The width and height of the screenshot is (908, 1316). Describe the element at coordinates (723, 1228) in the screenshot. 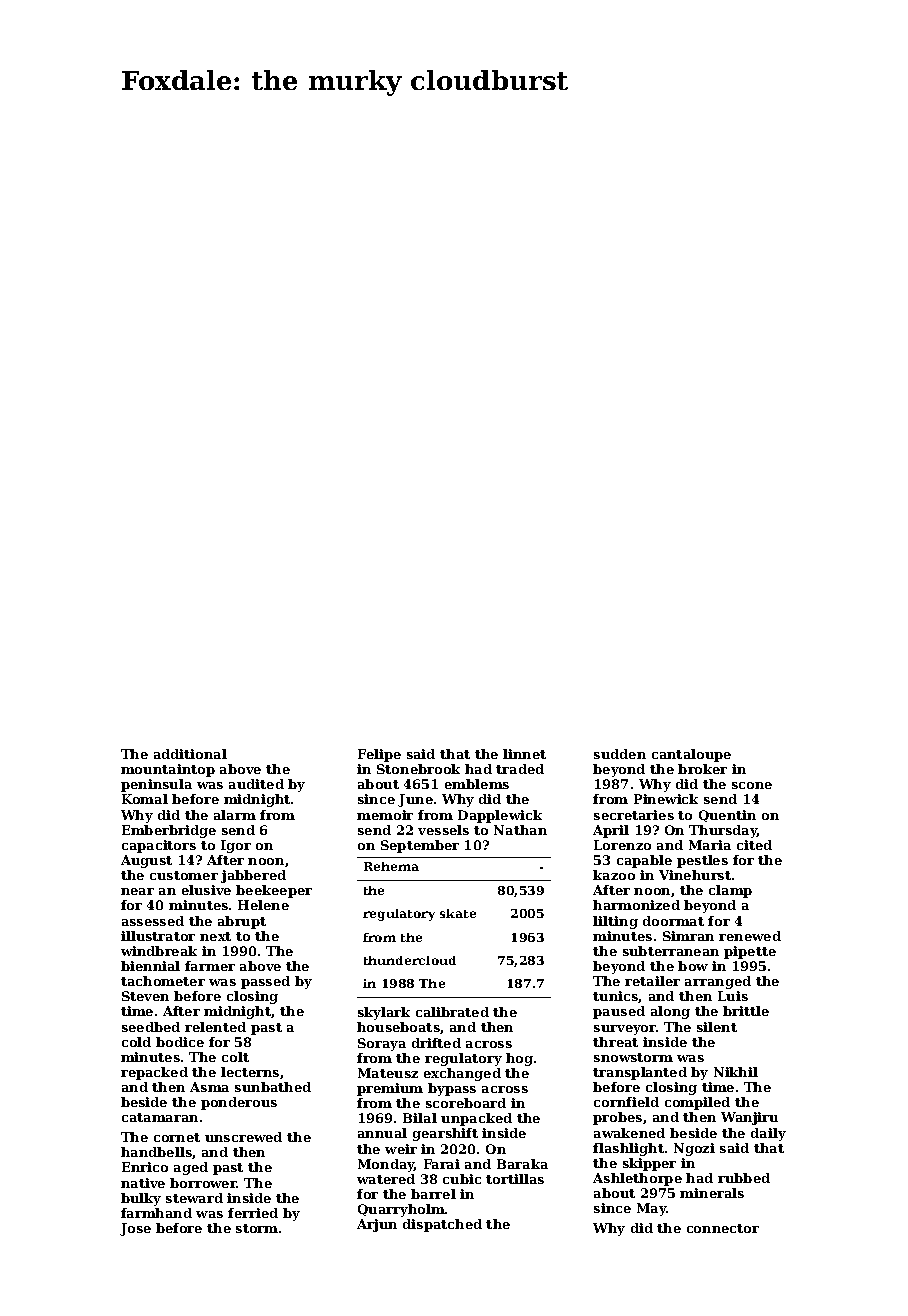

I see `connector` at that location.
